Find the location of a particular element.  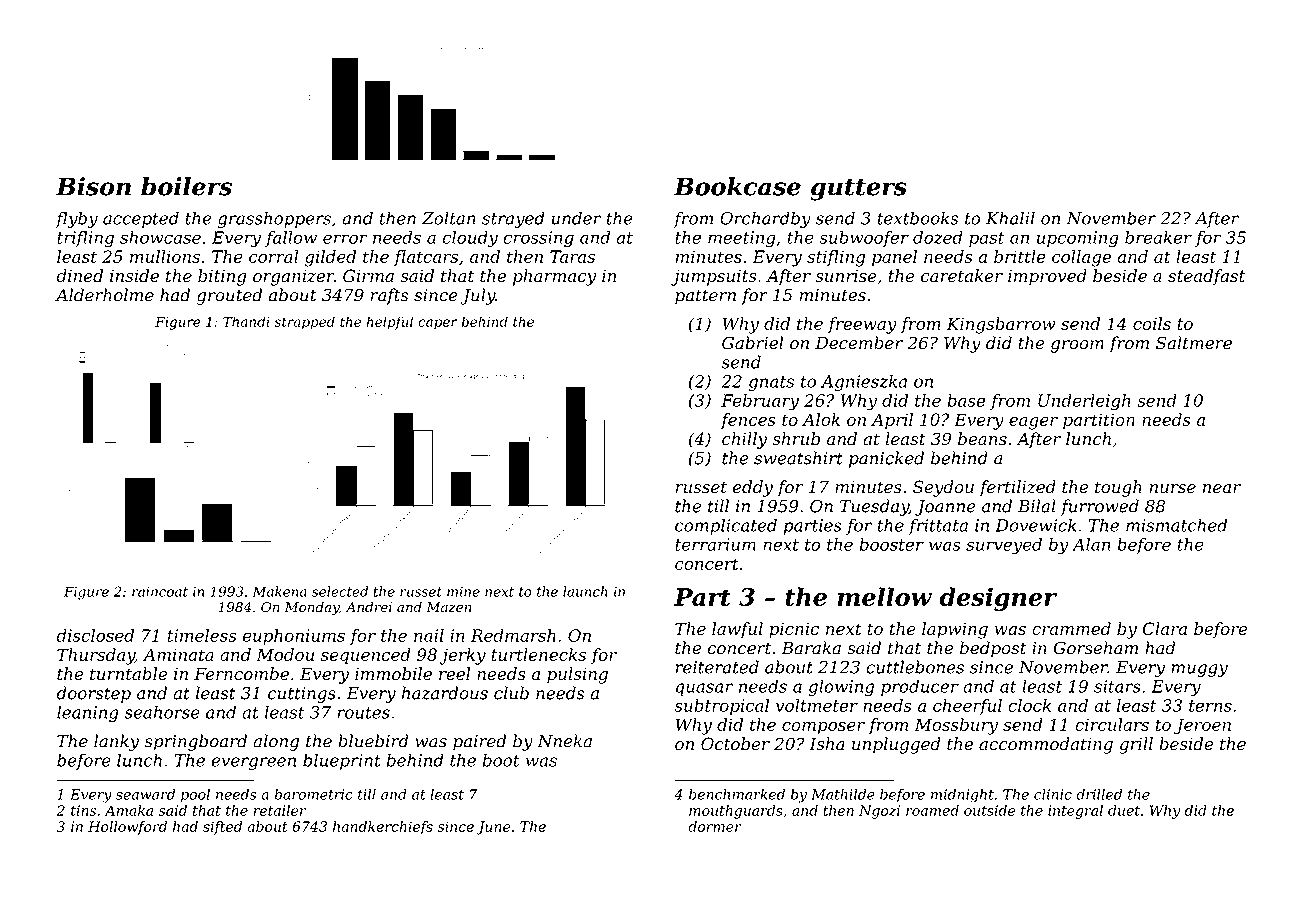

dormer is located at coordinates (715, 826).
